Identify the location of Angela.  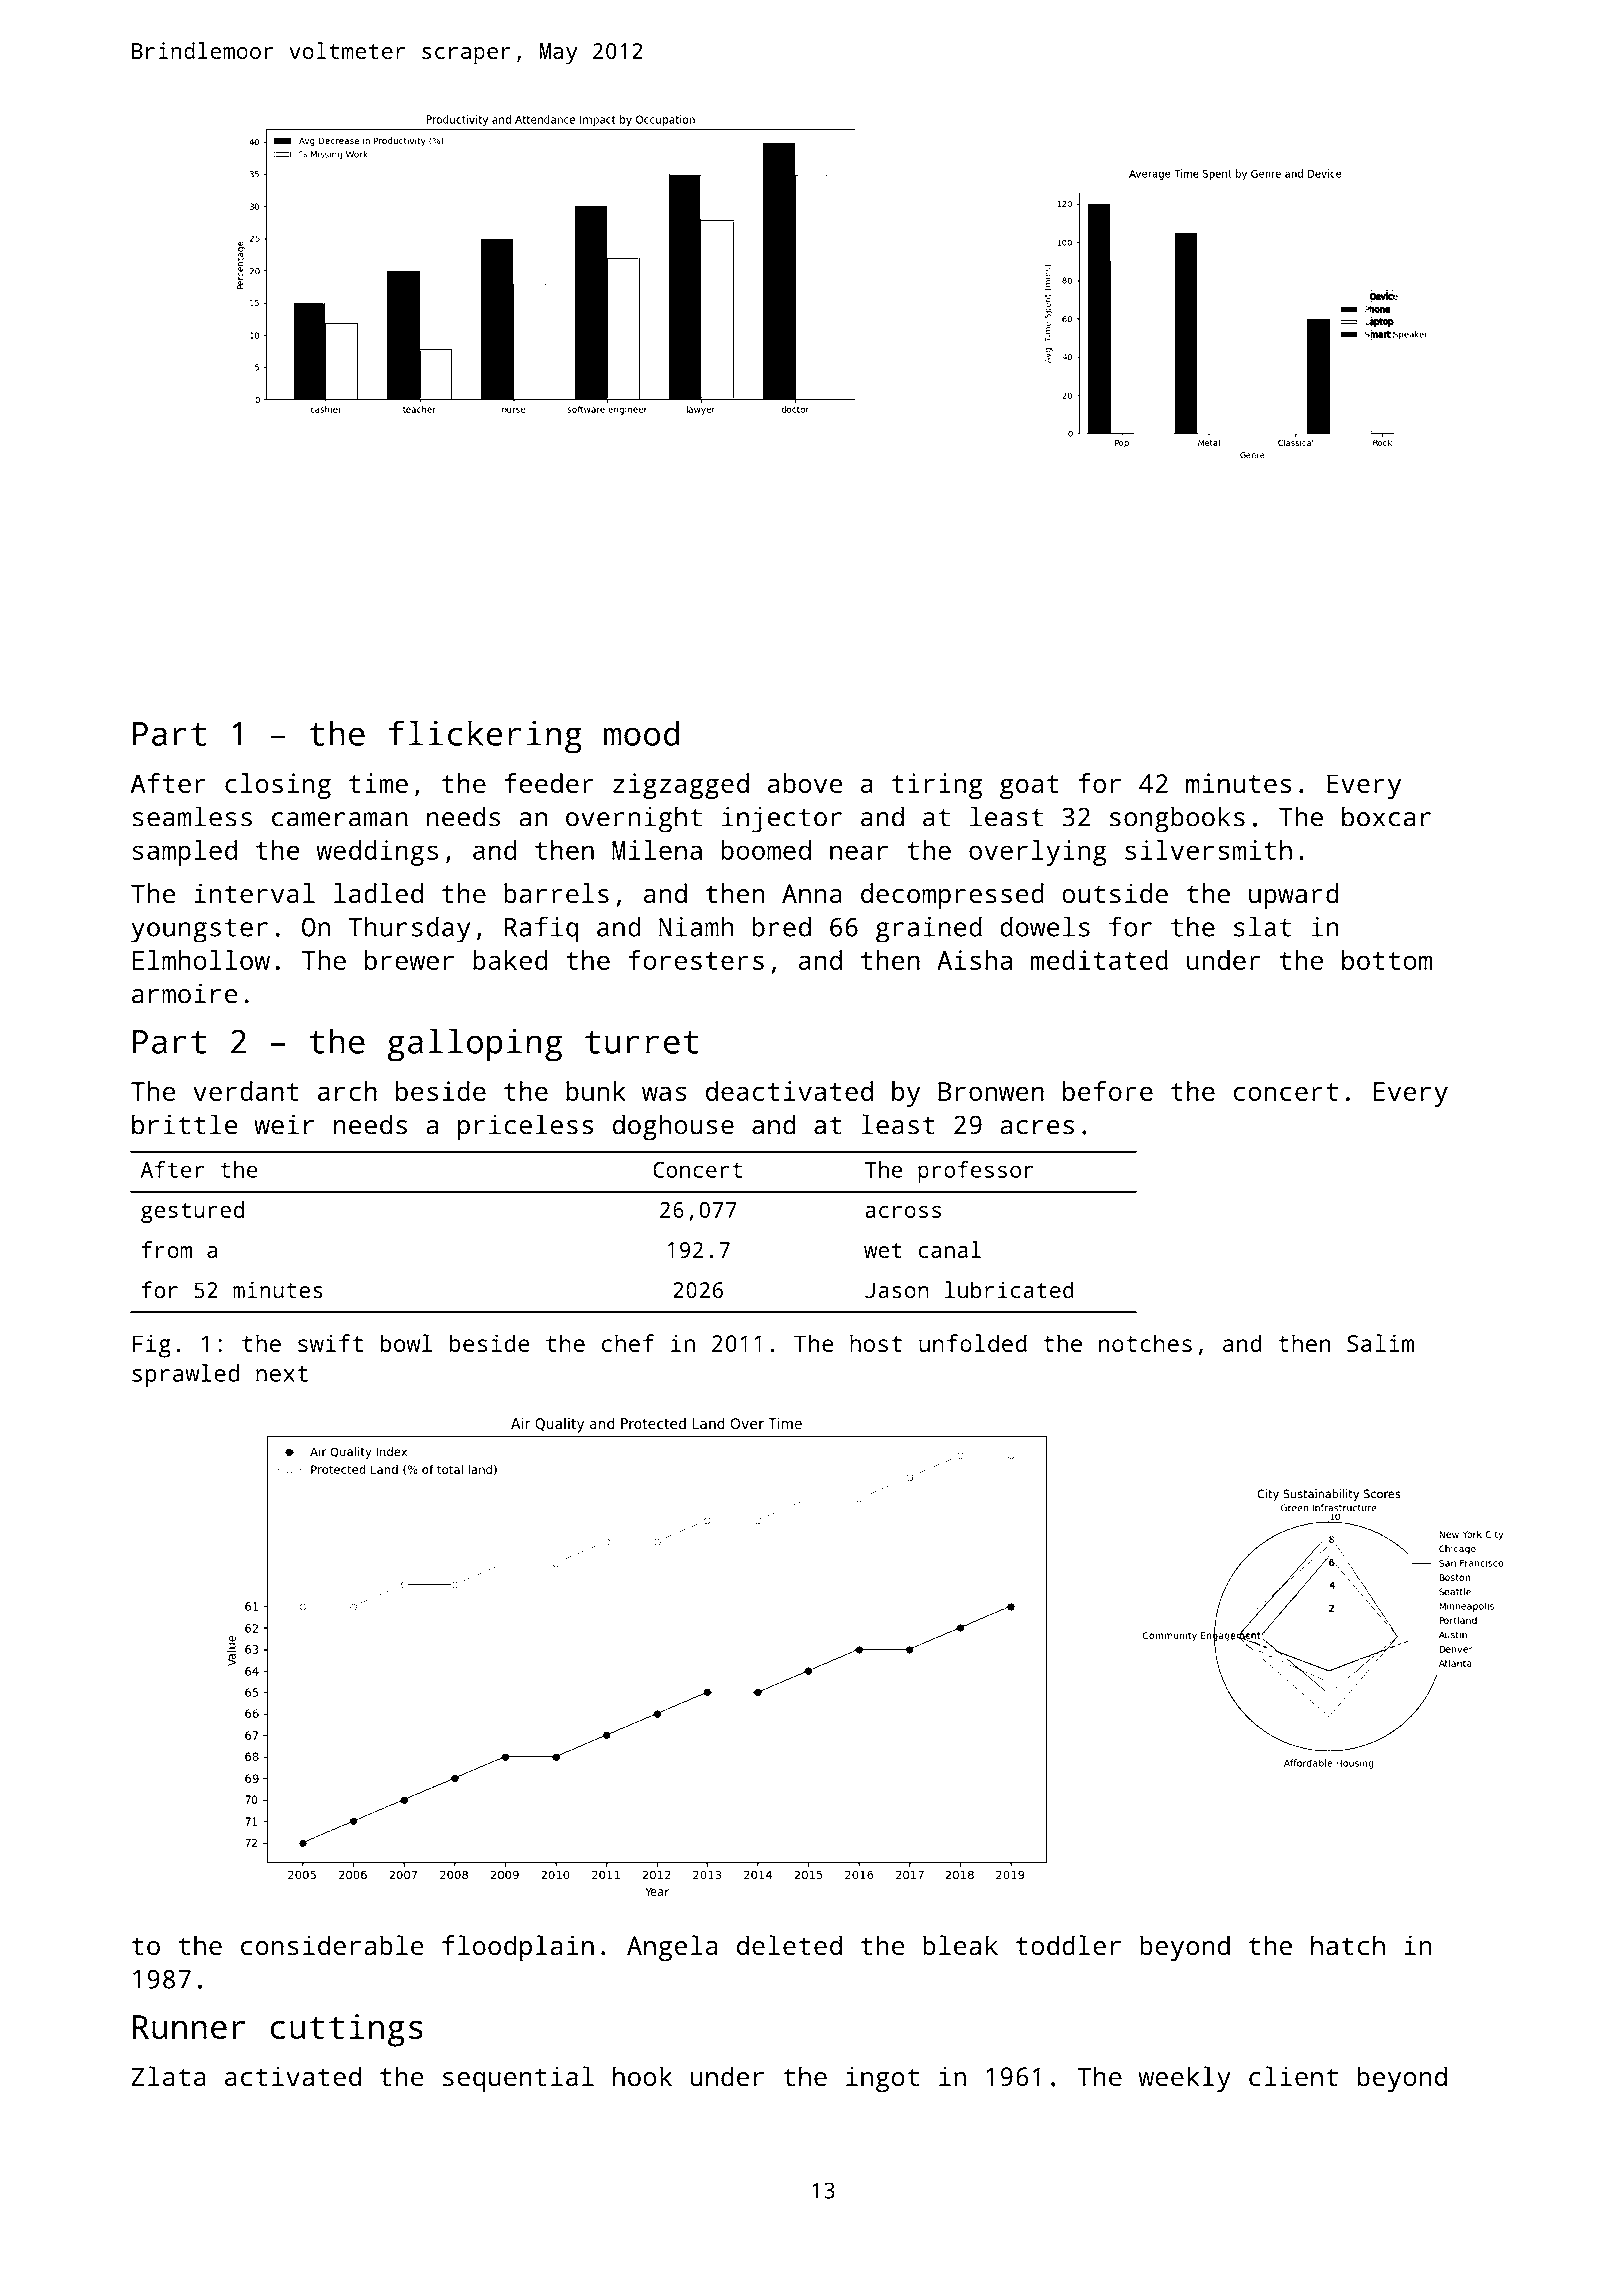
(672, 1948).
